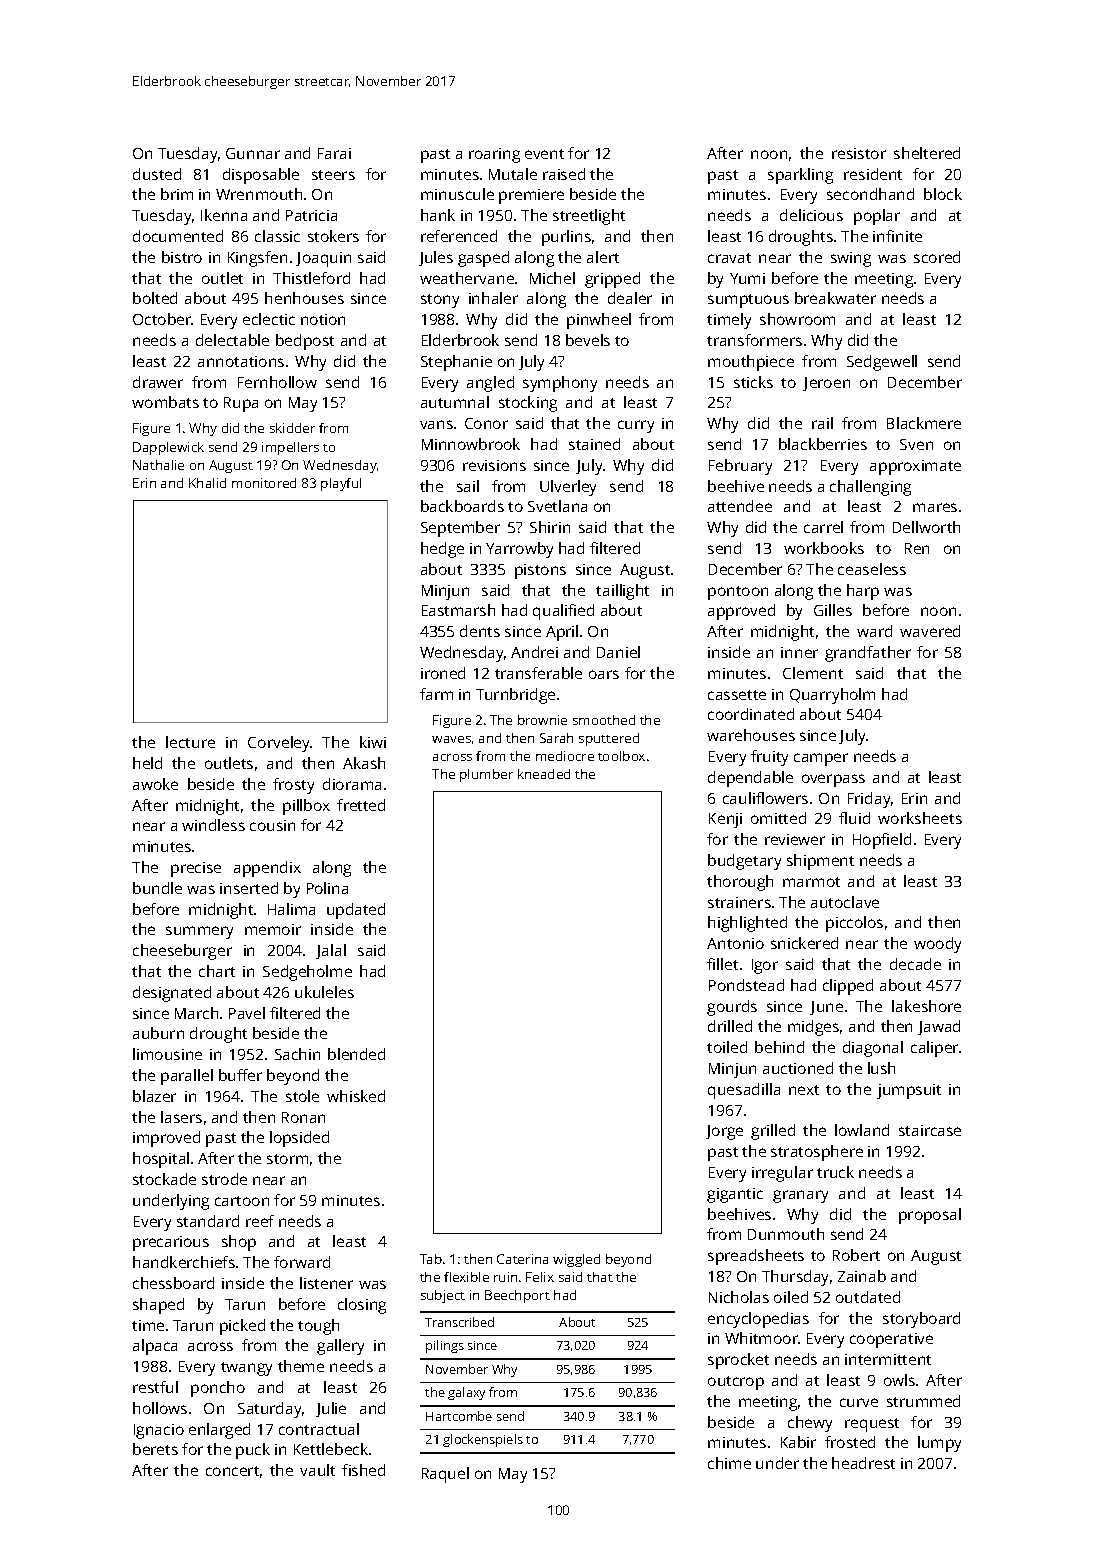 The width and height of the screenshot is (1095, 1549). What do you see at coordinates (722, 964) in the screenshot?
I see `fillet` at bounding box center [722, 964].
